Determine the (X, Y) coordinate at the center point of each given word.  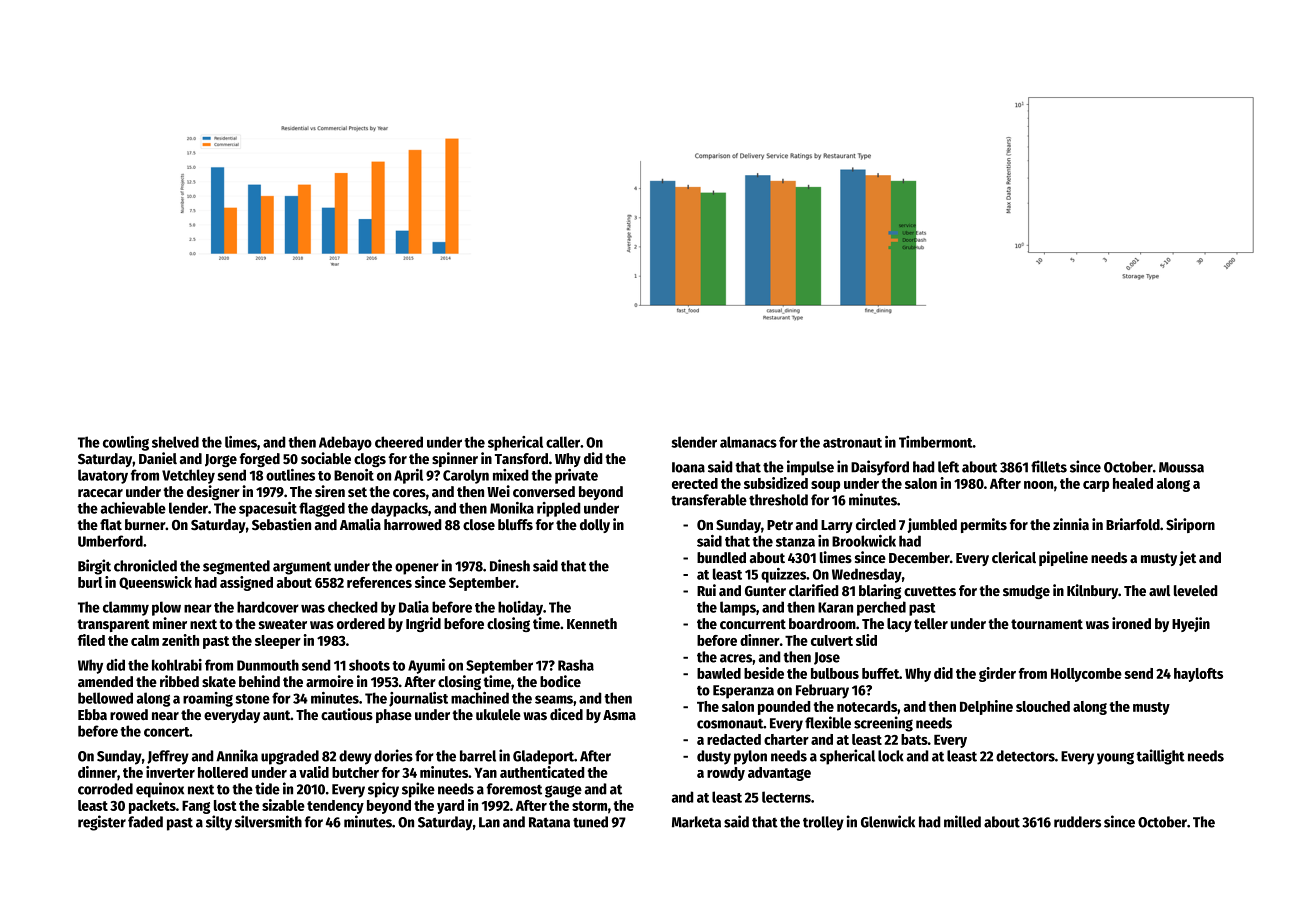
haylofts (1198, 675)
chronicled (145, 565)
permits (984, 525)
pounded (784, 708)
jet (1187, 558)
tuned (590, 822)
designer (213, 492)
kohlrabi (177, 665)
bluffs (515, 524)
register (102, 823)
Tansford (521, 458)
